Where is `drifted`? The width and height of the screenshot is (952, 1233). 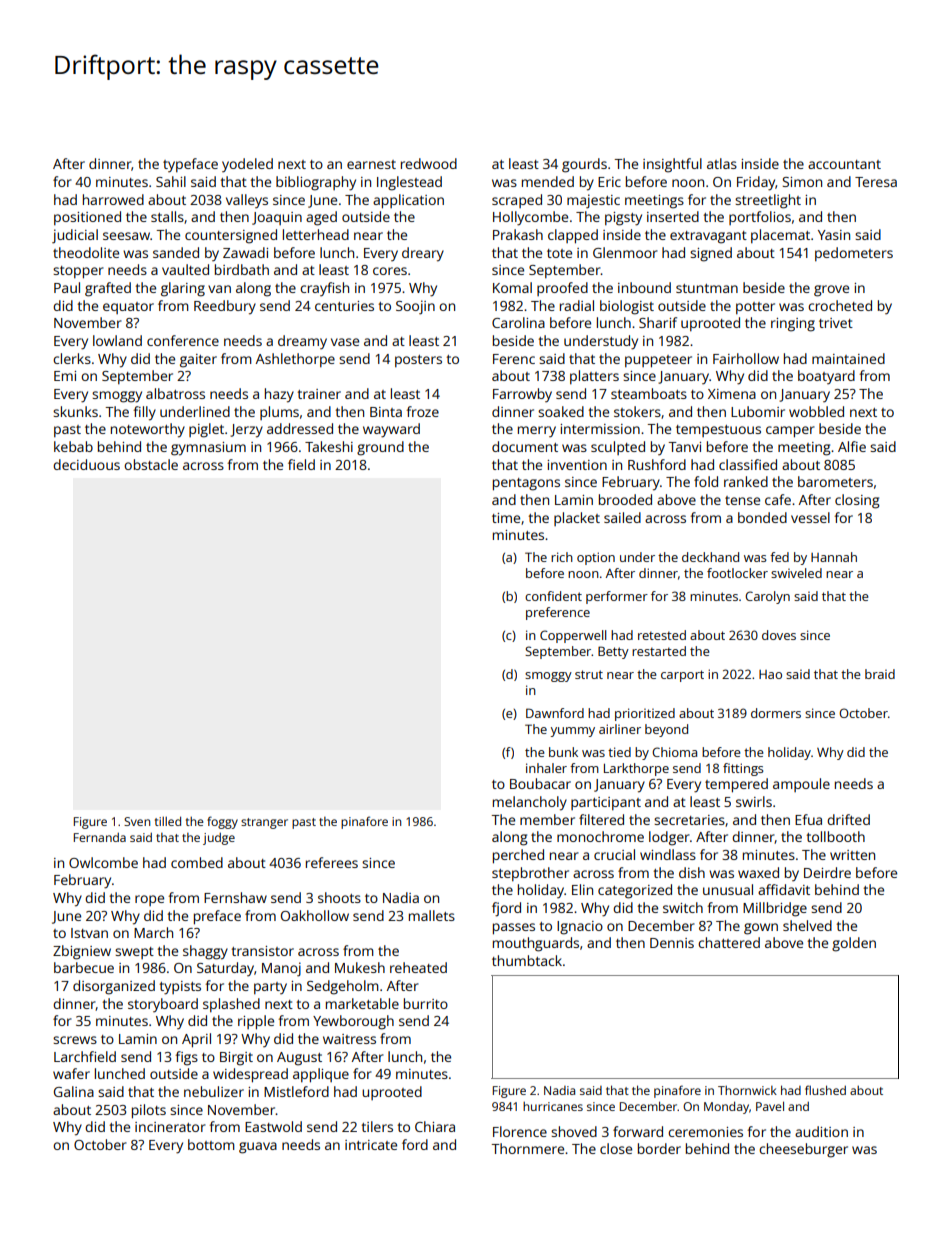
drifted is located at coordinates (848, 819).
